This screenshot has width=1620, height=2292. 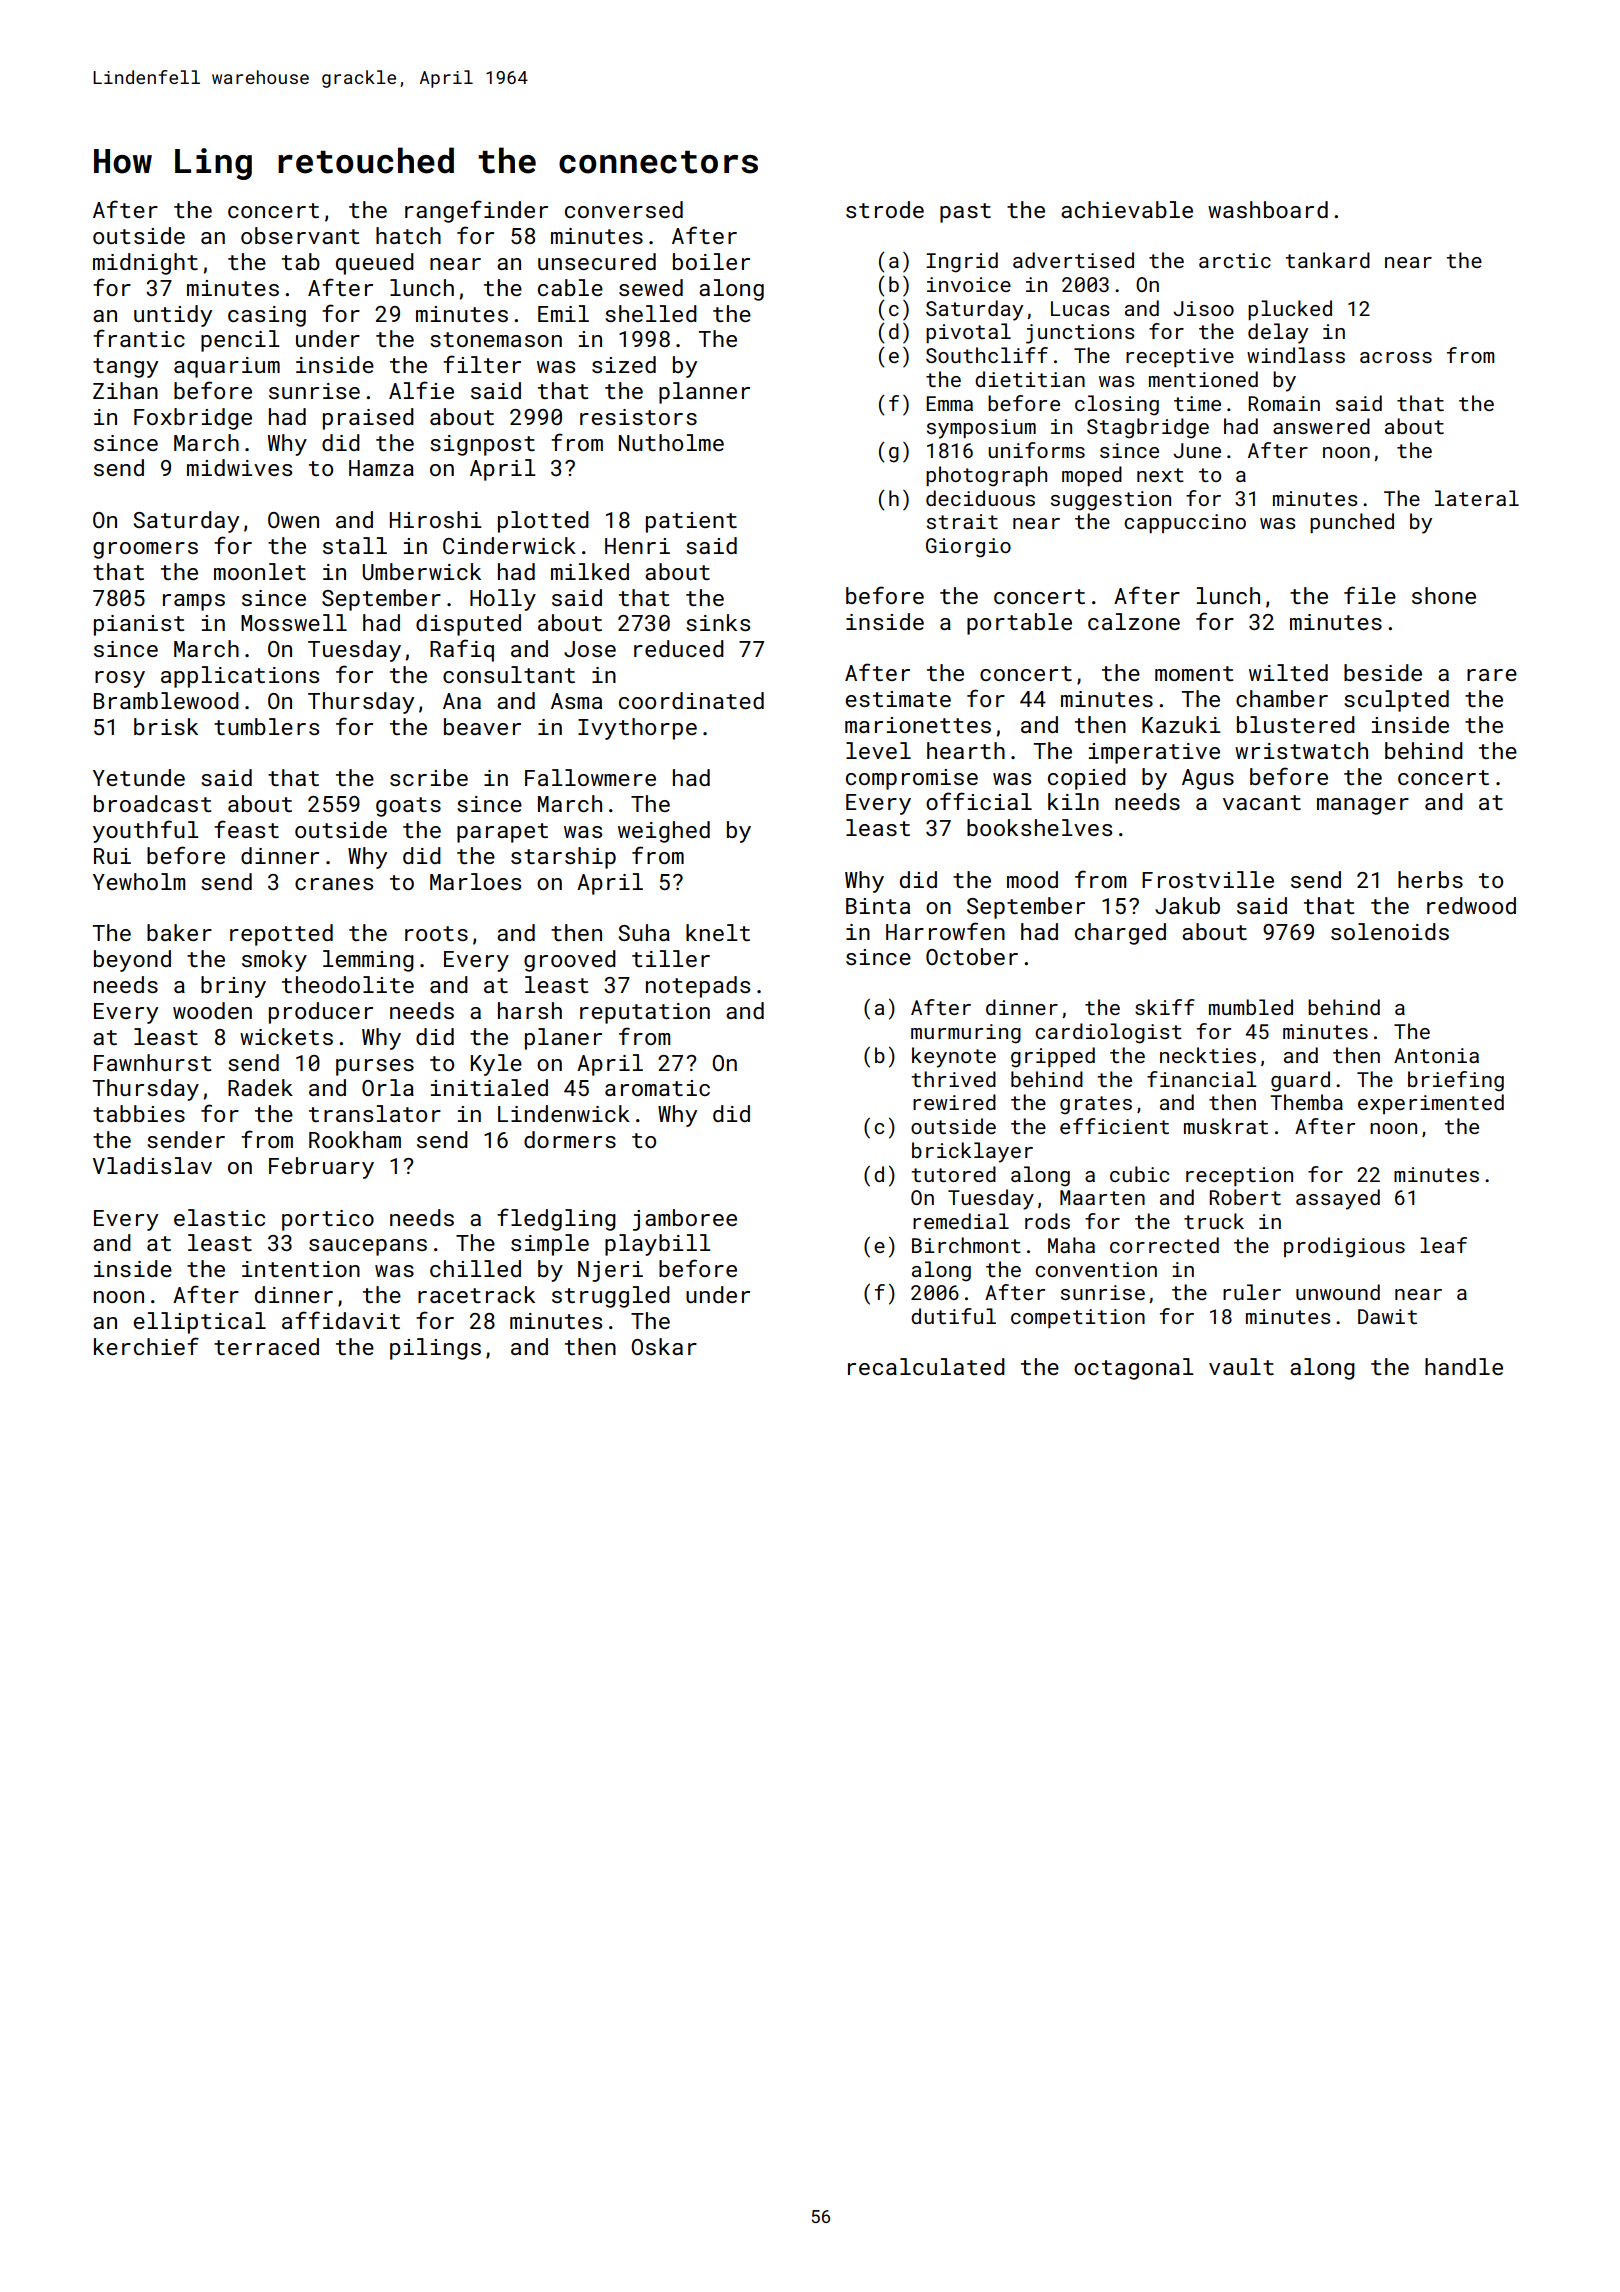 I want to click on rangefinder, so click(x=476, y=211).
